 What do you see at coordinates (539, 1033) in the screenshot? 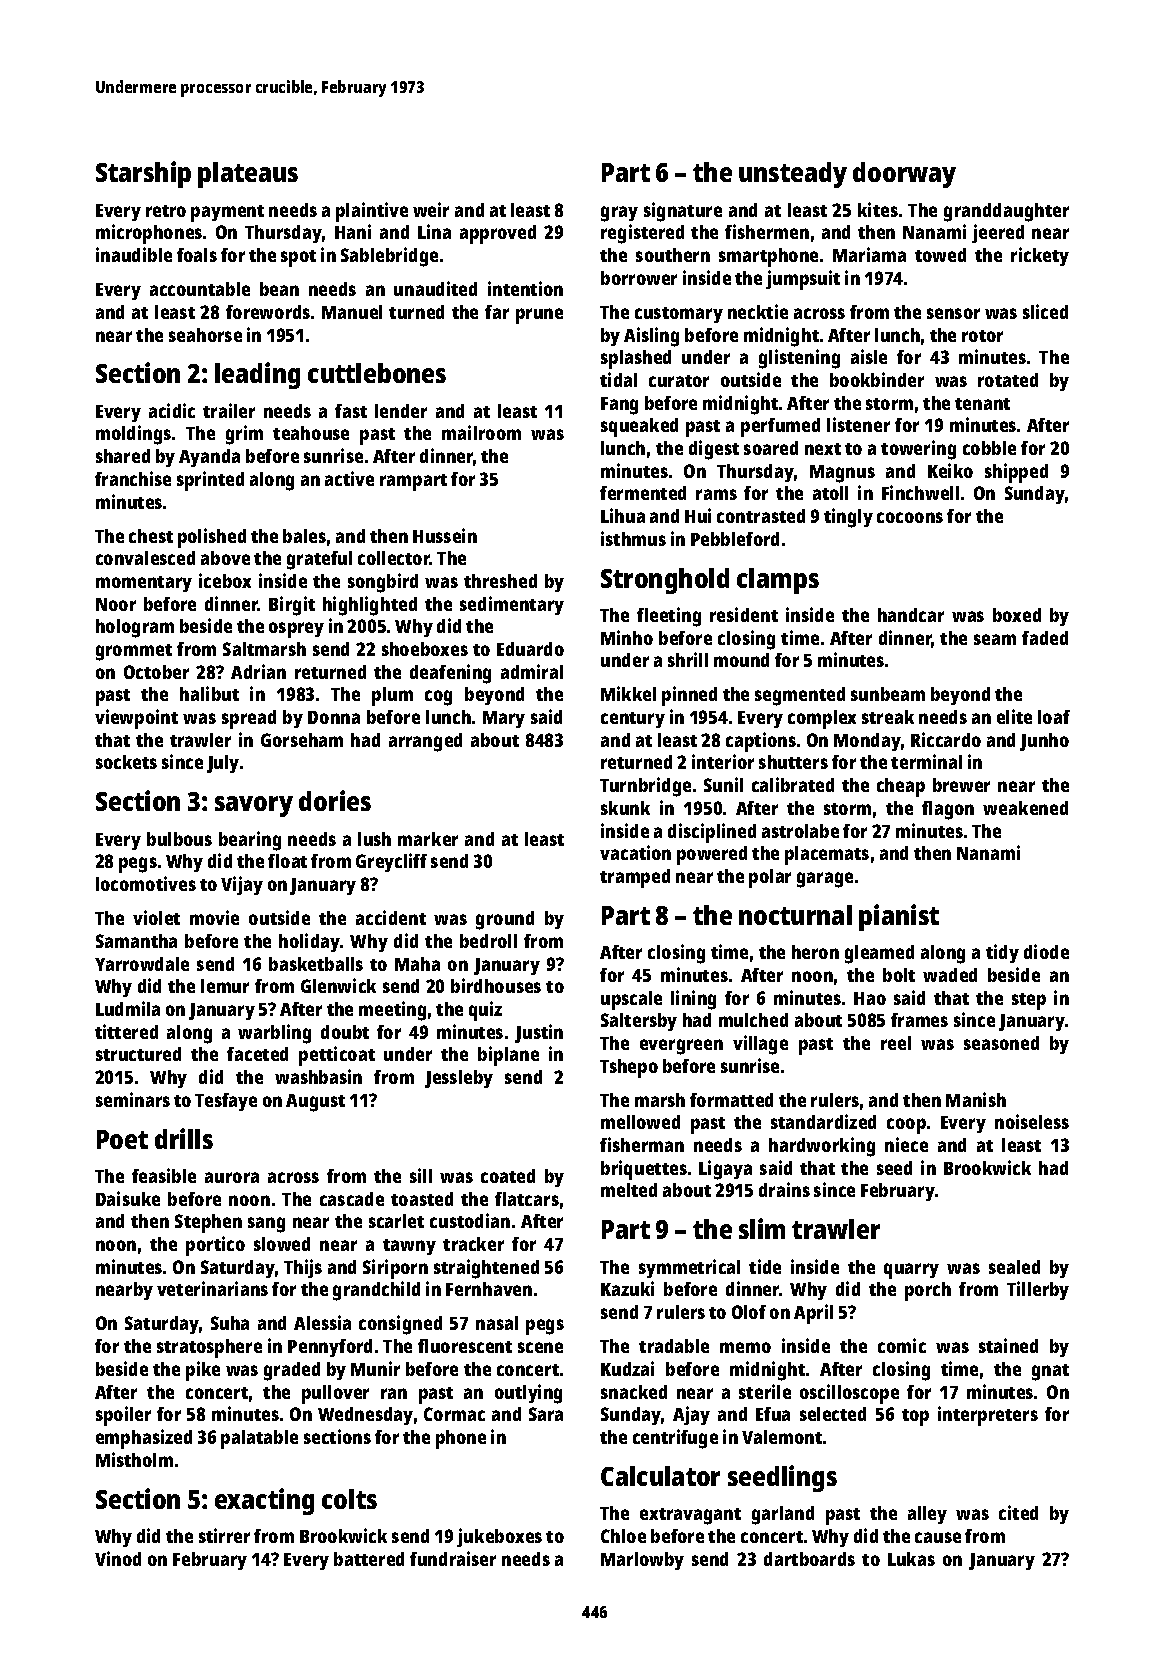
I see `Justin` at bounding box center [539, 1033].
